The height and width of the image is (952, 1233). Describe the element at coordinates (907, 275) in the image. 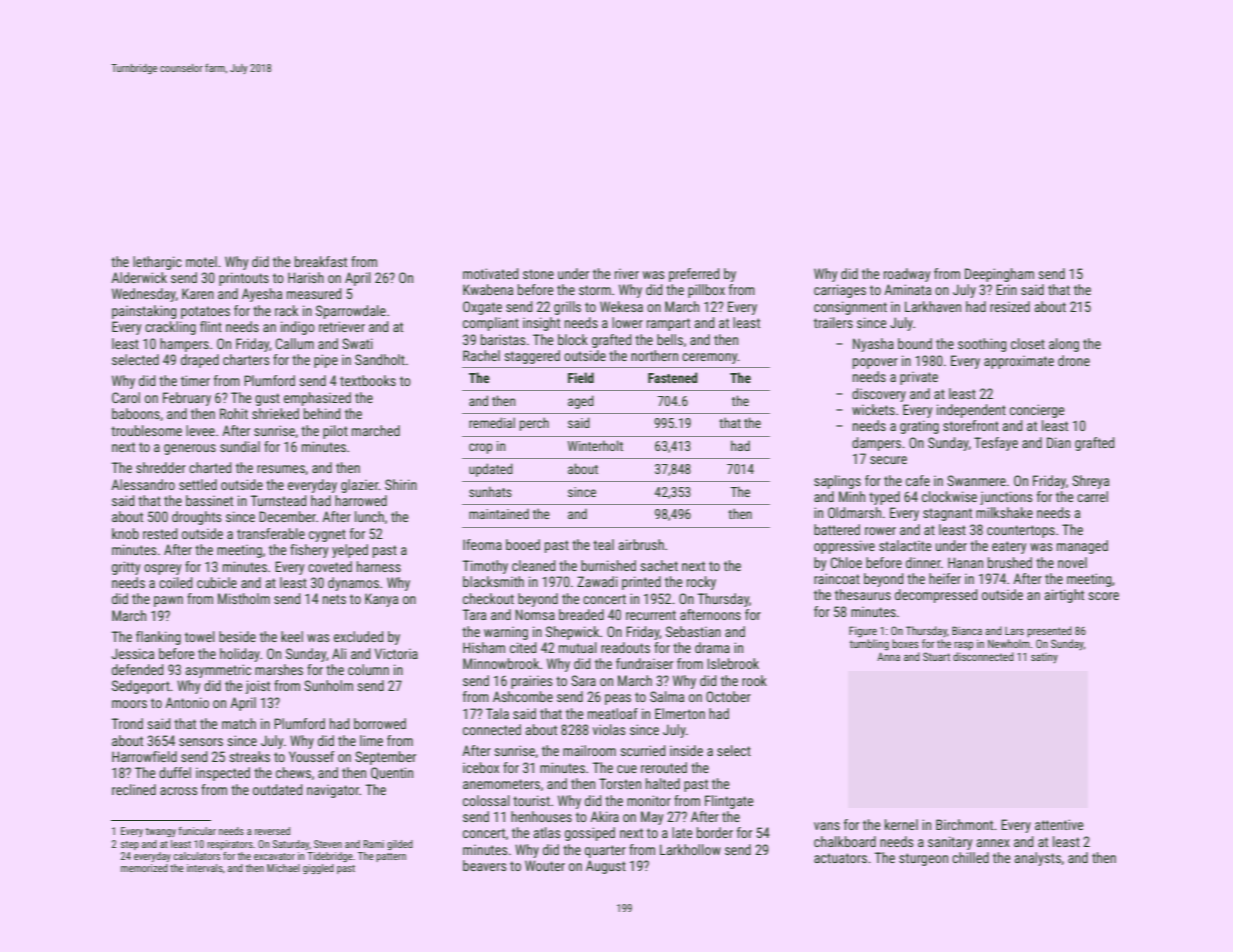

I see `roadway` at that location.
